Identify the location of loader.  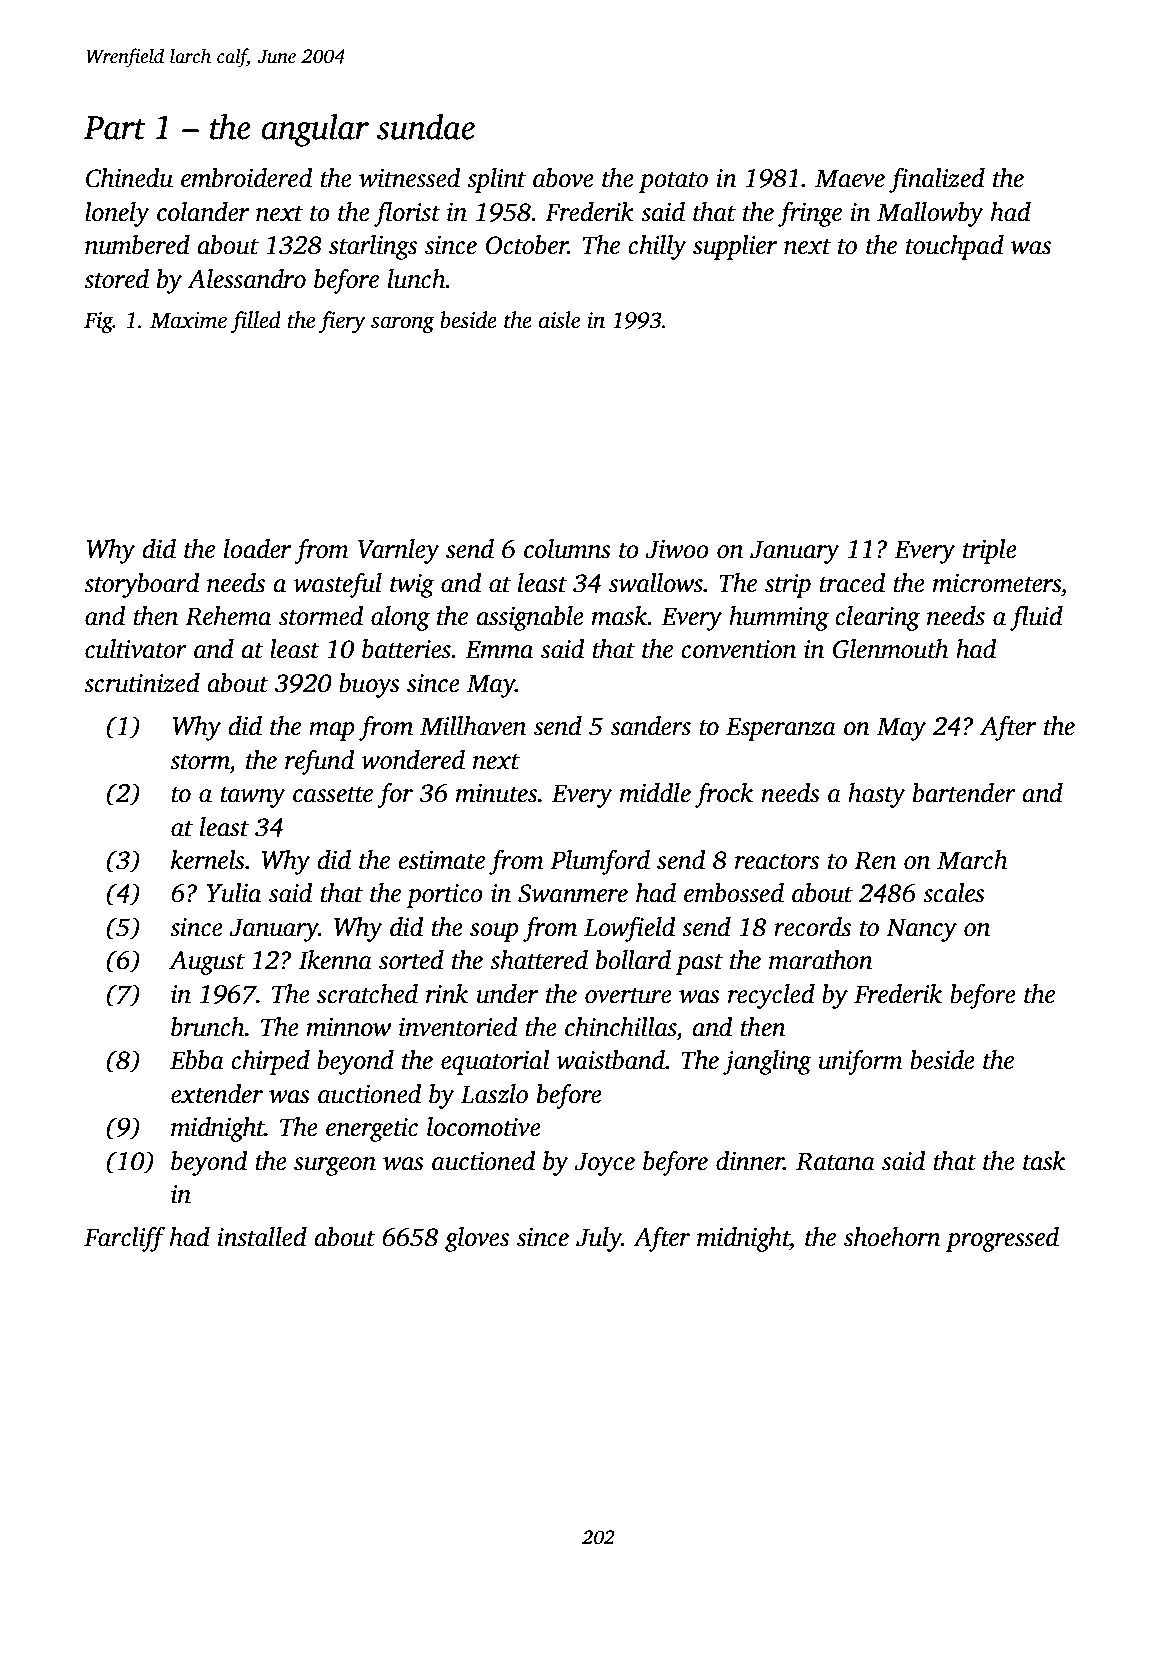
(257, 549).
